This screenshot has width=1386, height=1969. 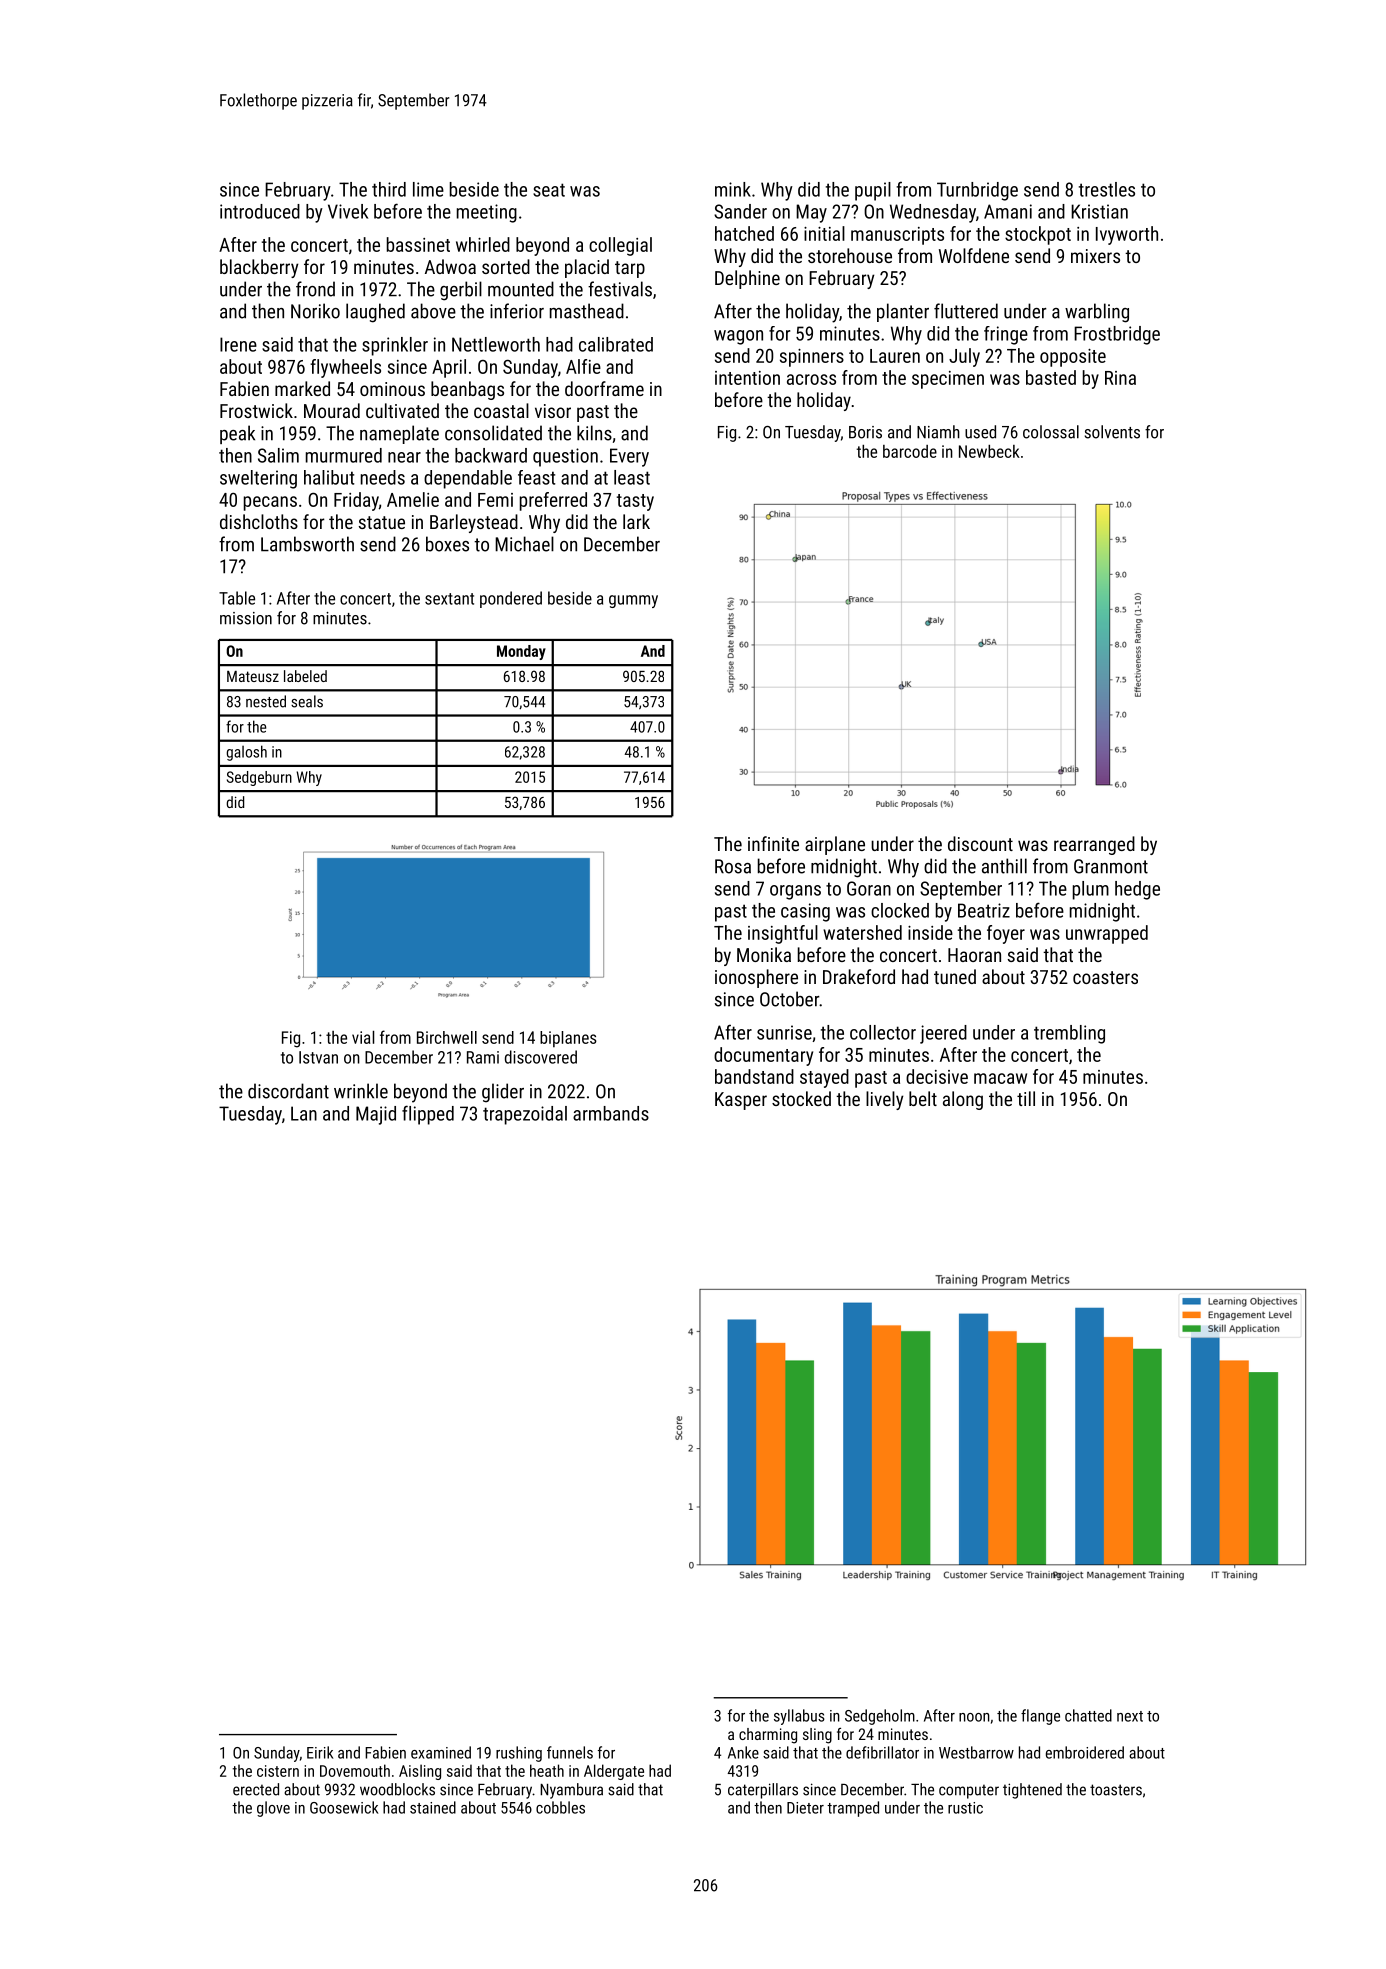 I want to click on Sedgeburn, so click(x=259, y=778).
